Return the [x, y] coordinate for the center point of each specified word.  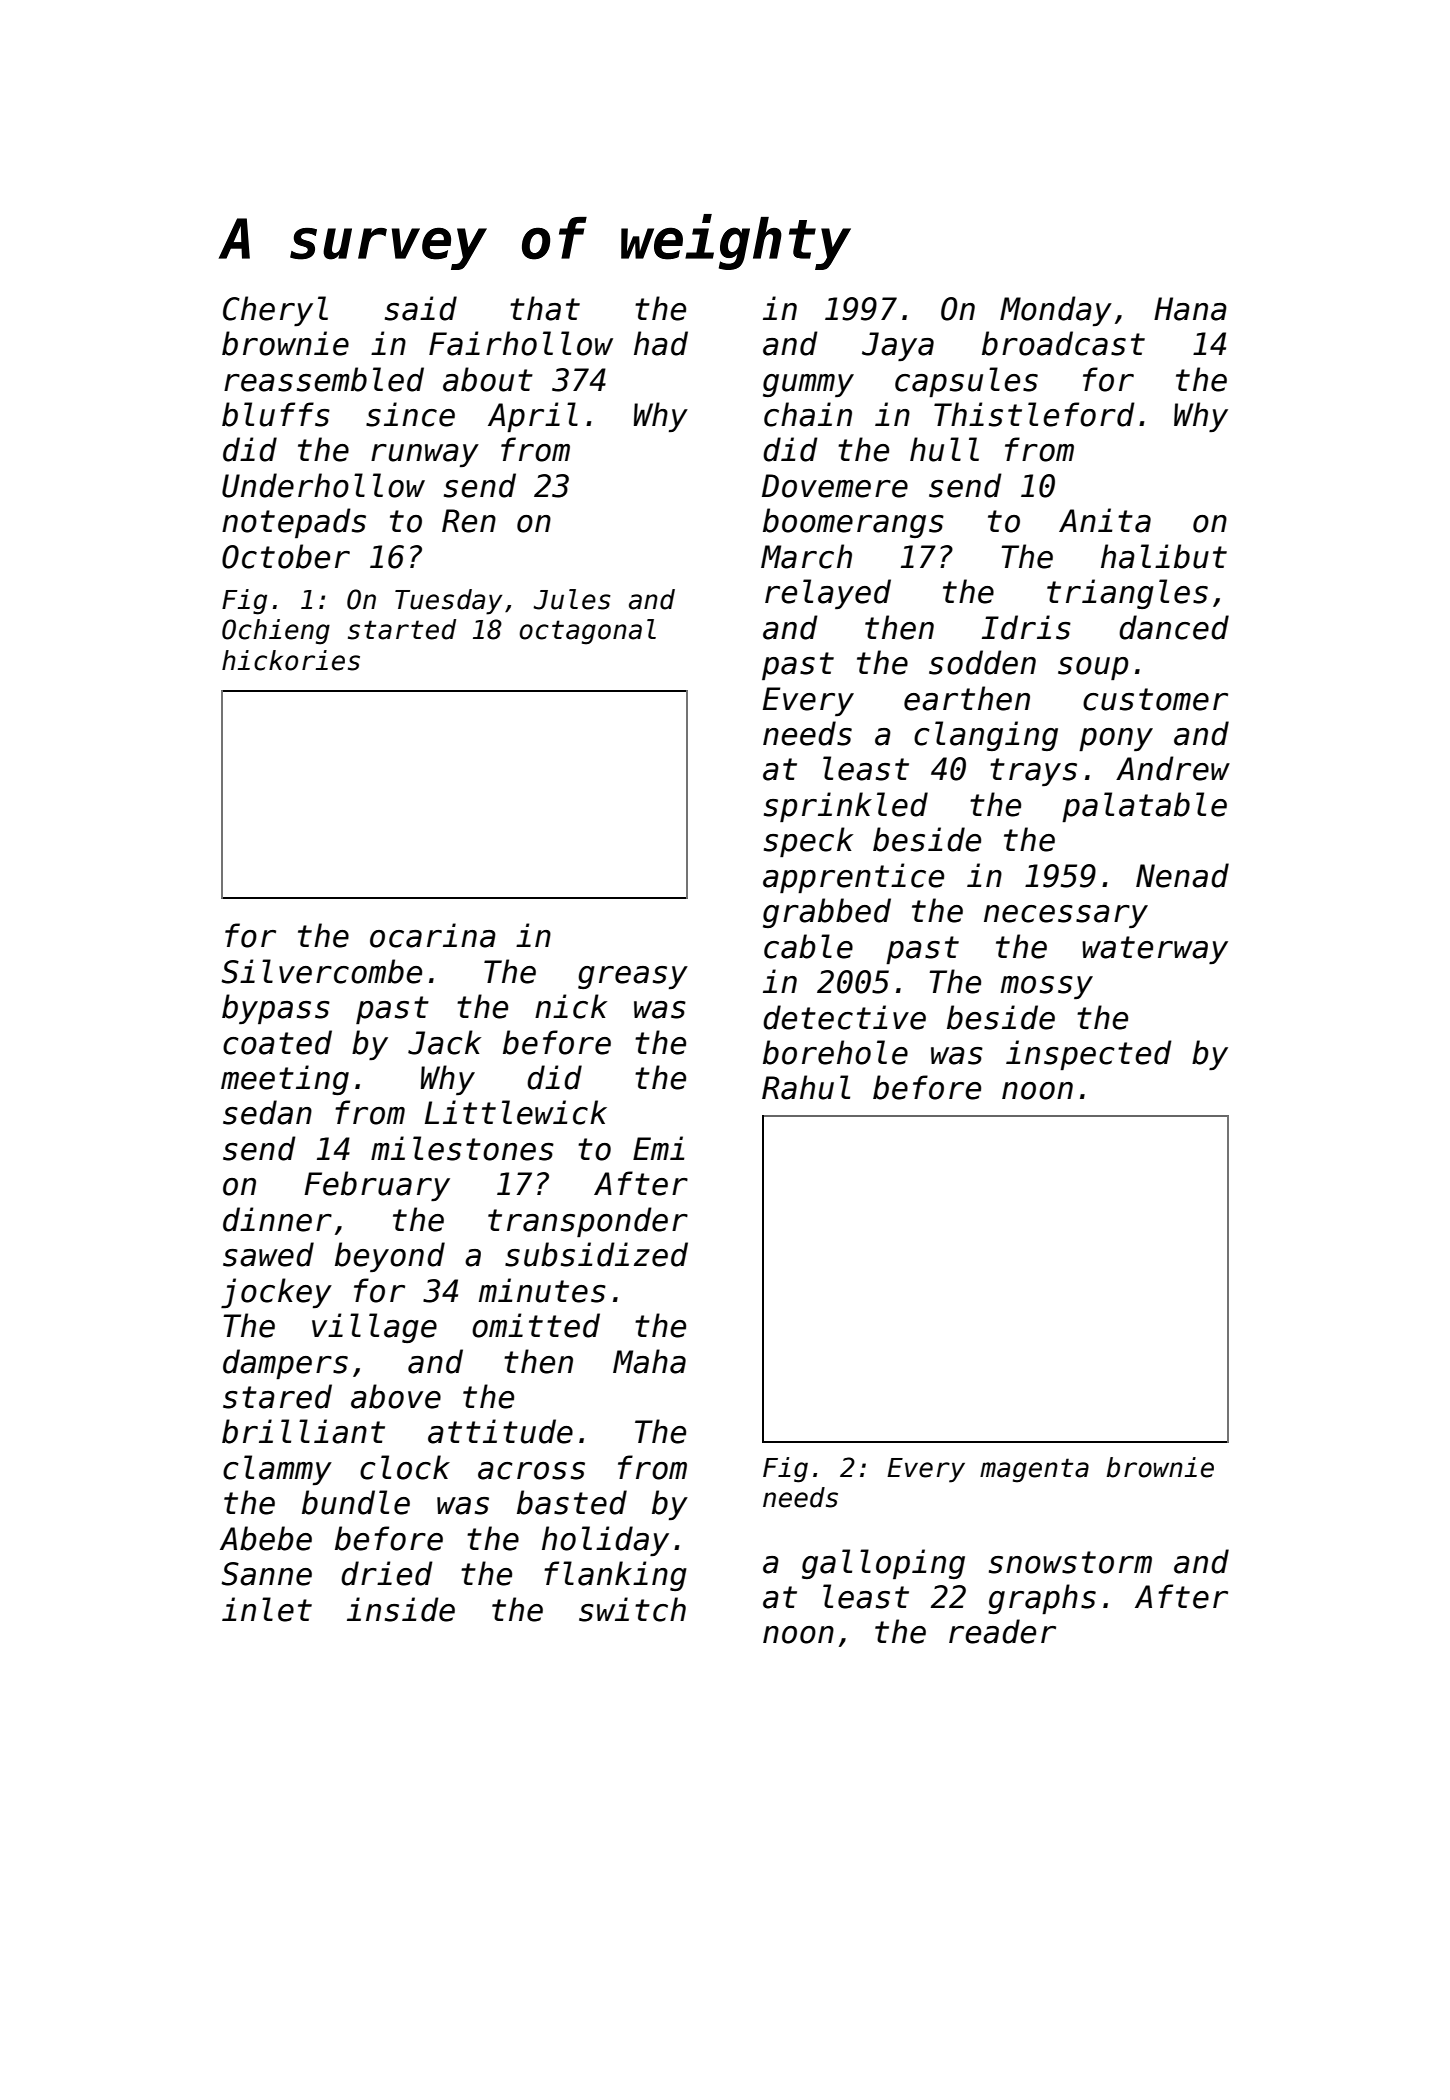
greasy [633, 977]
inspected [1089, 1055]
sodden [982, 662]
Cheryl [275, 311]
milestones [462, 1148]
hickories [291, 660]
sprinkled [846, 807]
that [545, 308]
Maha [649, 1361]
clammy [277, 1470]
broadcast [1063, 343]
